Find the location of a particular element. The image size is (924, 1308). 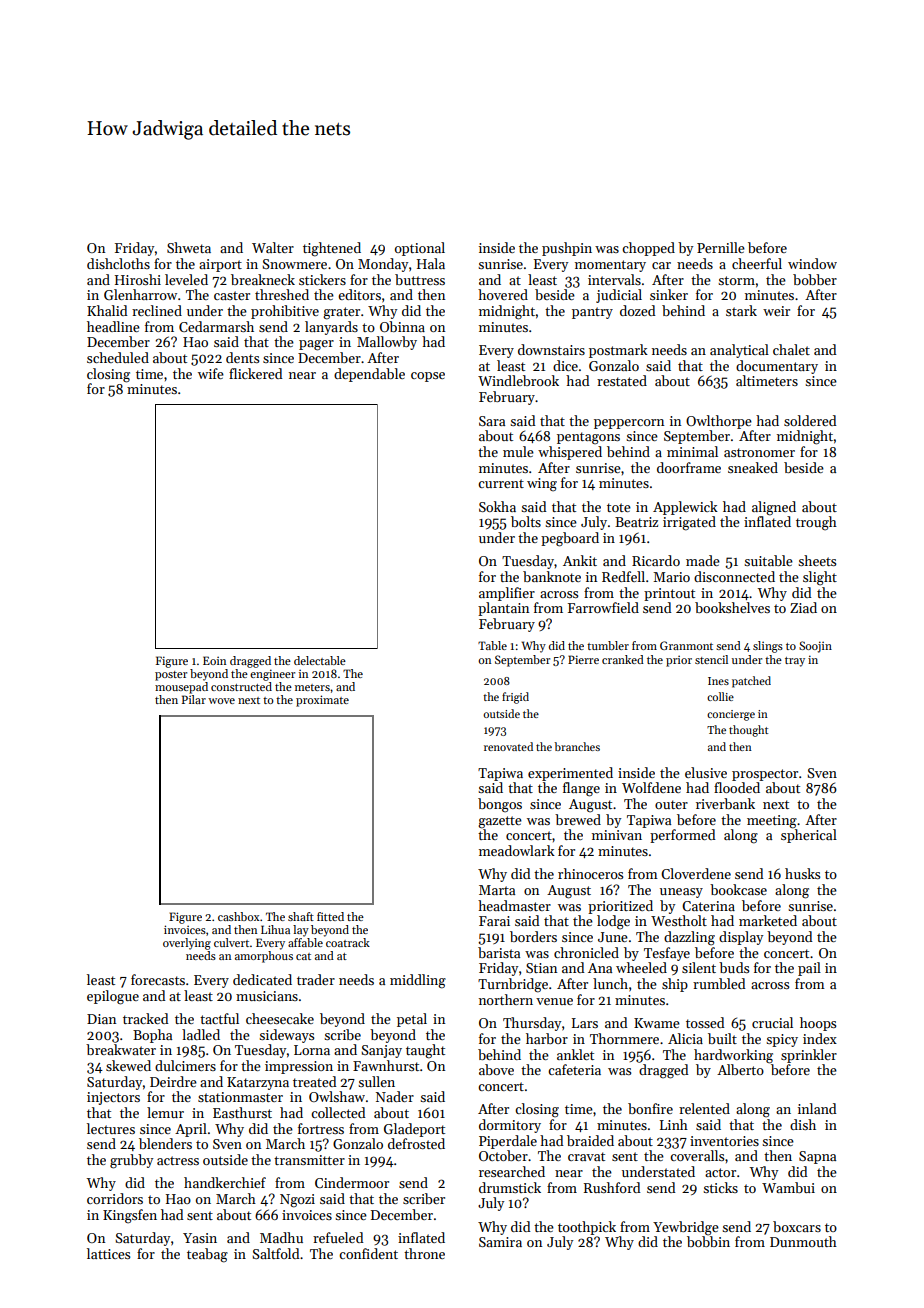

Pilar is located at coordinates (194, 699).
